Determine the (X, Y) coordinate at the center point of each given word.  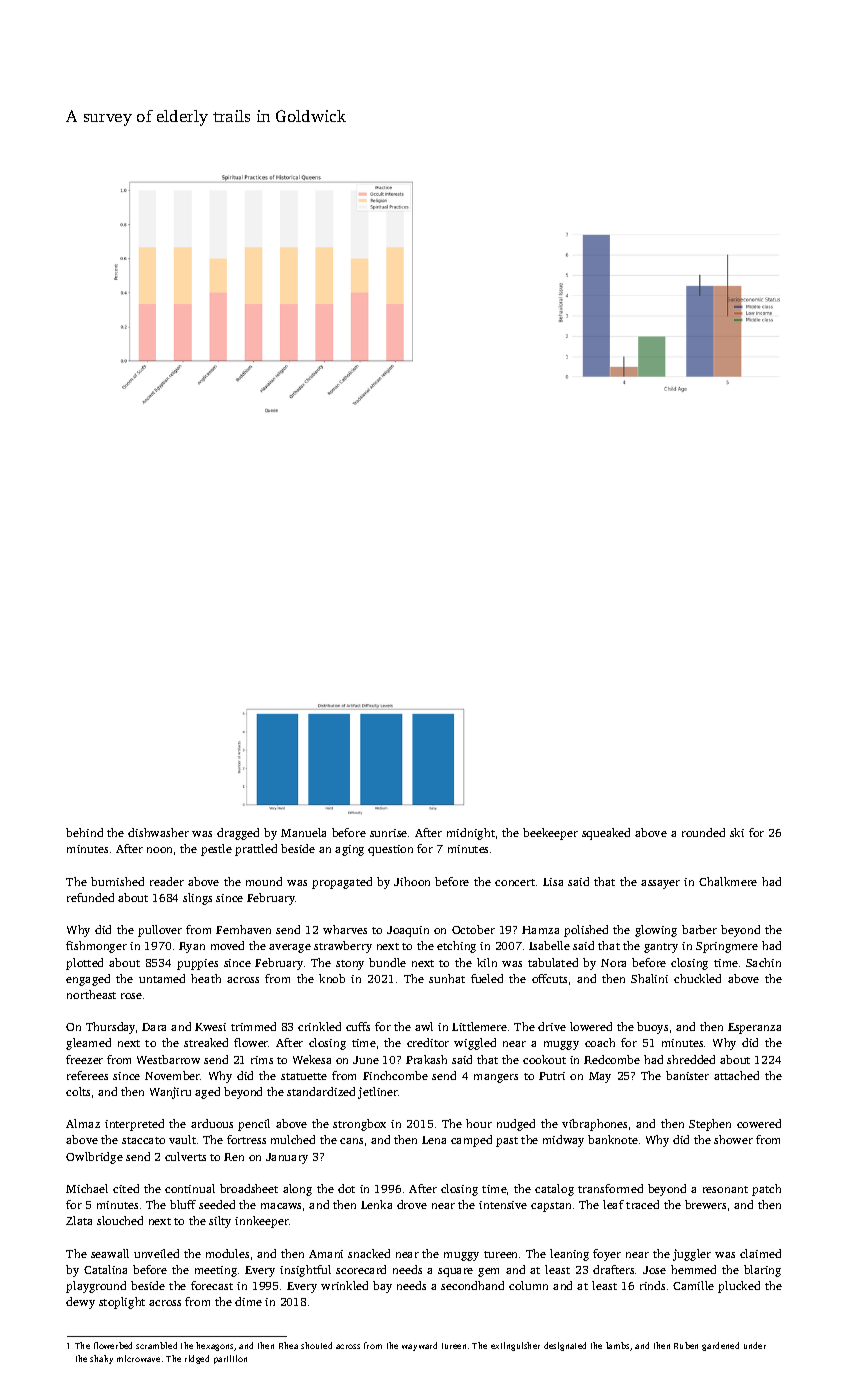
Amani (326, 1254)
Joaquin (408, 931)
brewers (705, 1204)
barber (699, 929)
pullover (160, 931)
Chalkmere (728, 881)
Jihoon (412, 881)
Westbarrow (168, 1059)
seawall (110, 1253)
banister (687, 1075)
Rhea (288, 1345)
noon (159, 850)
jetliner (378, 1093)
